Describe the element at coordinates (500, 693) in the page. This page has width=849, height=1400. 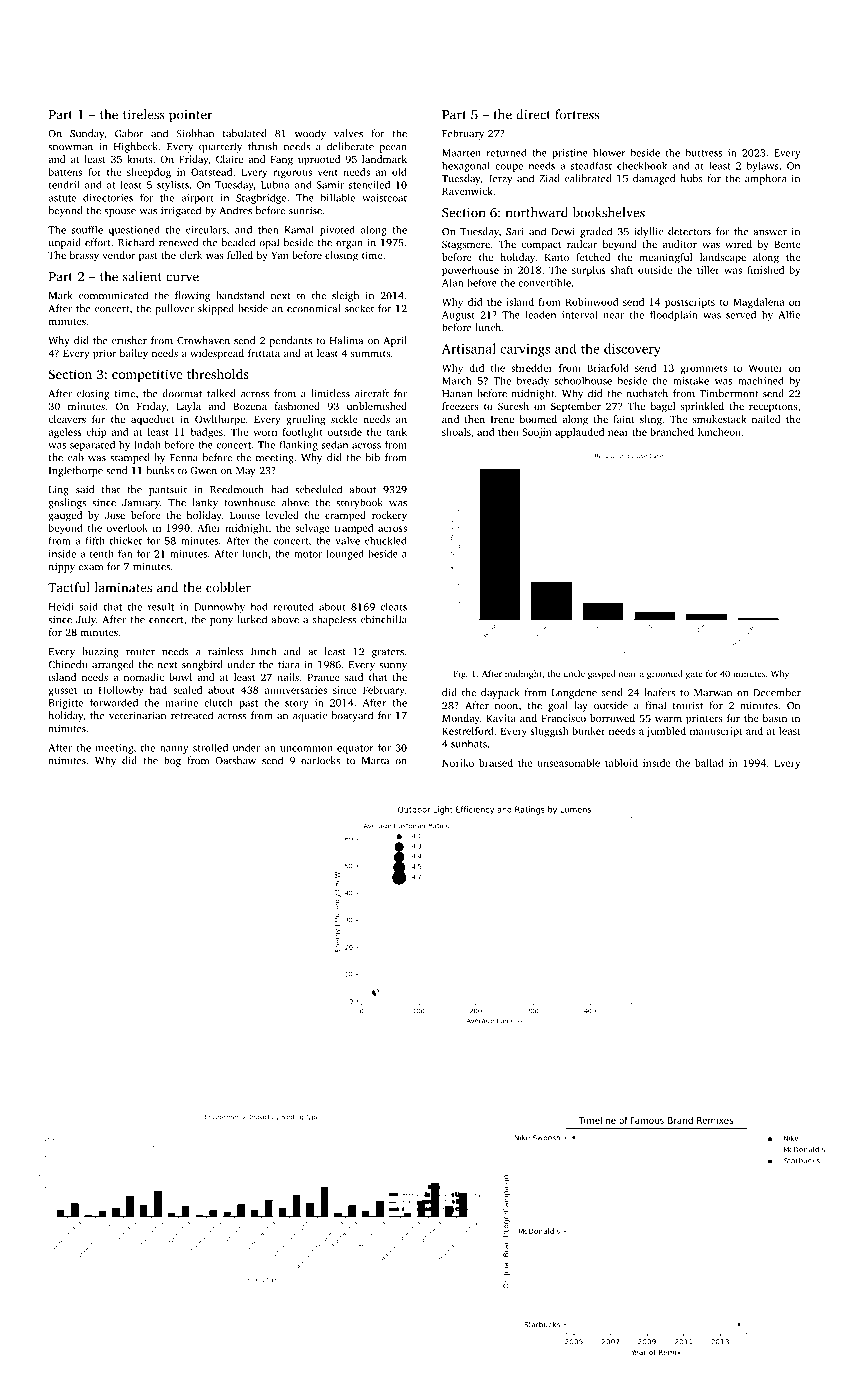
I see `daypack` at that location.
